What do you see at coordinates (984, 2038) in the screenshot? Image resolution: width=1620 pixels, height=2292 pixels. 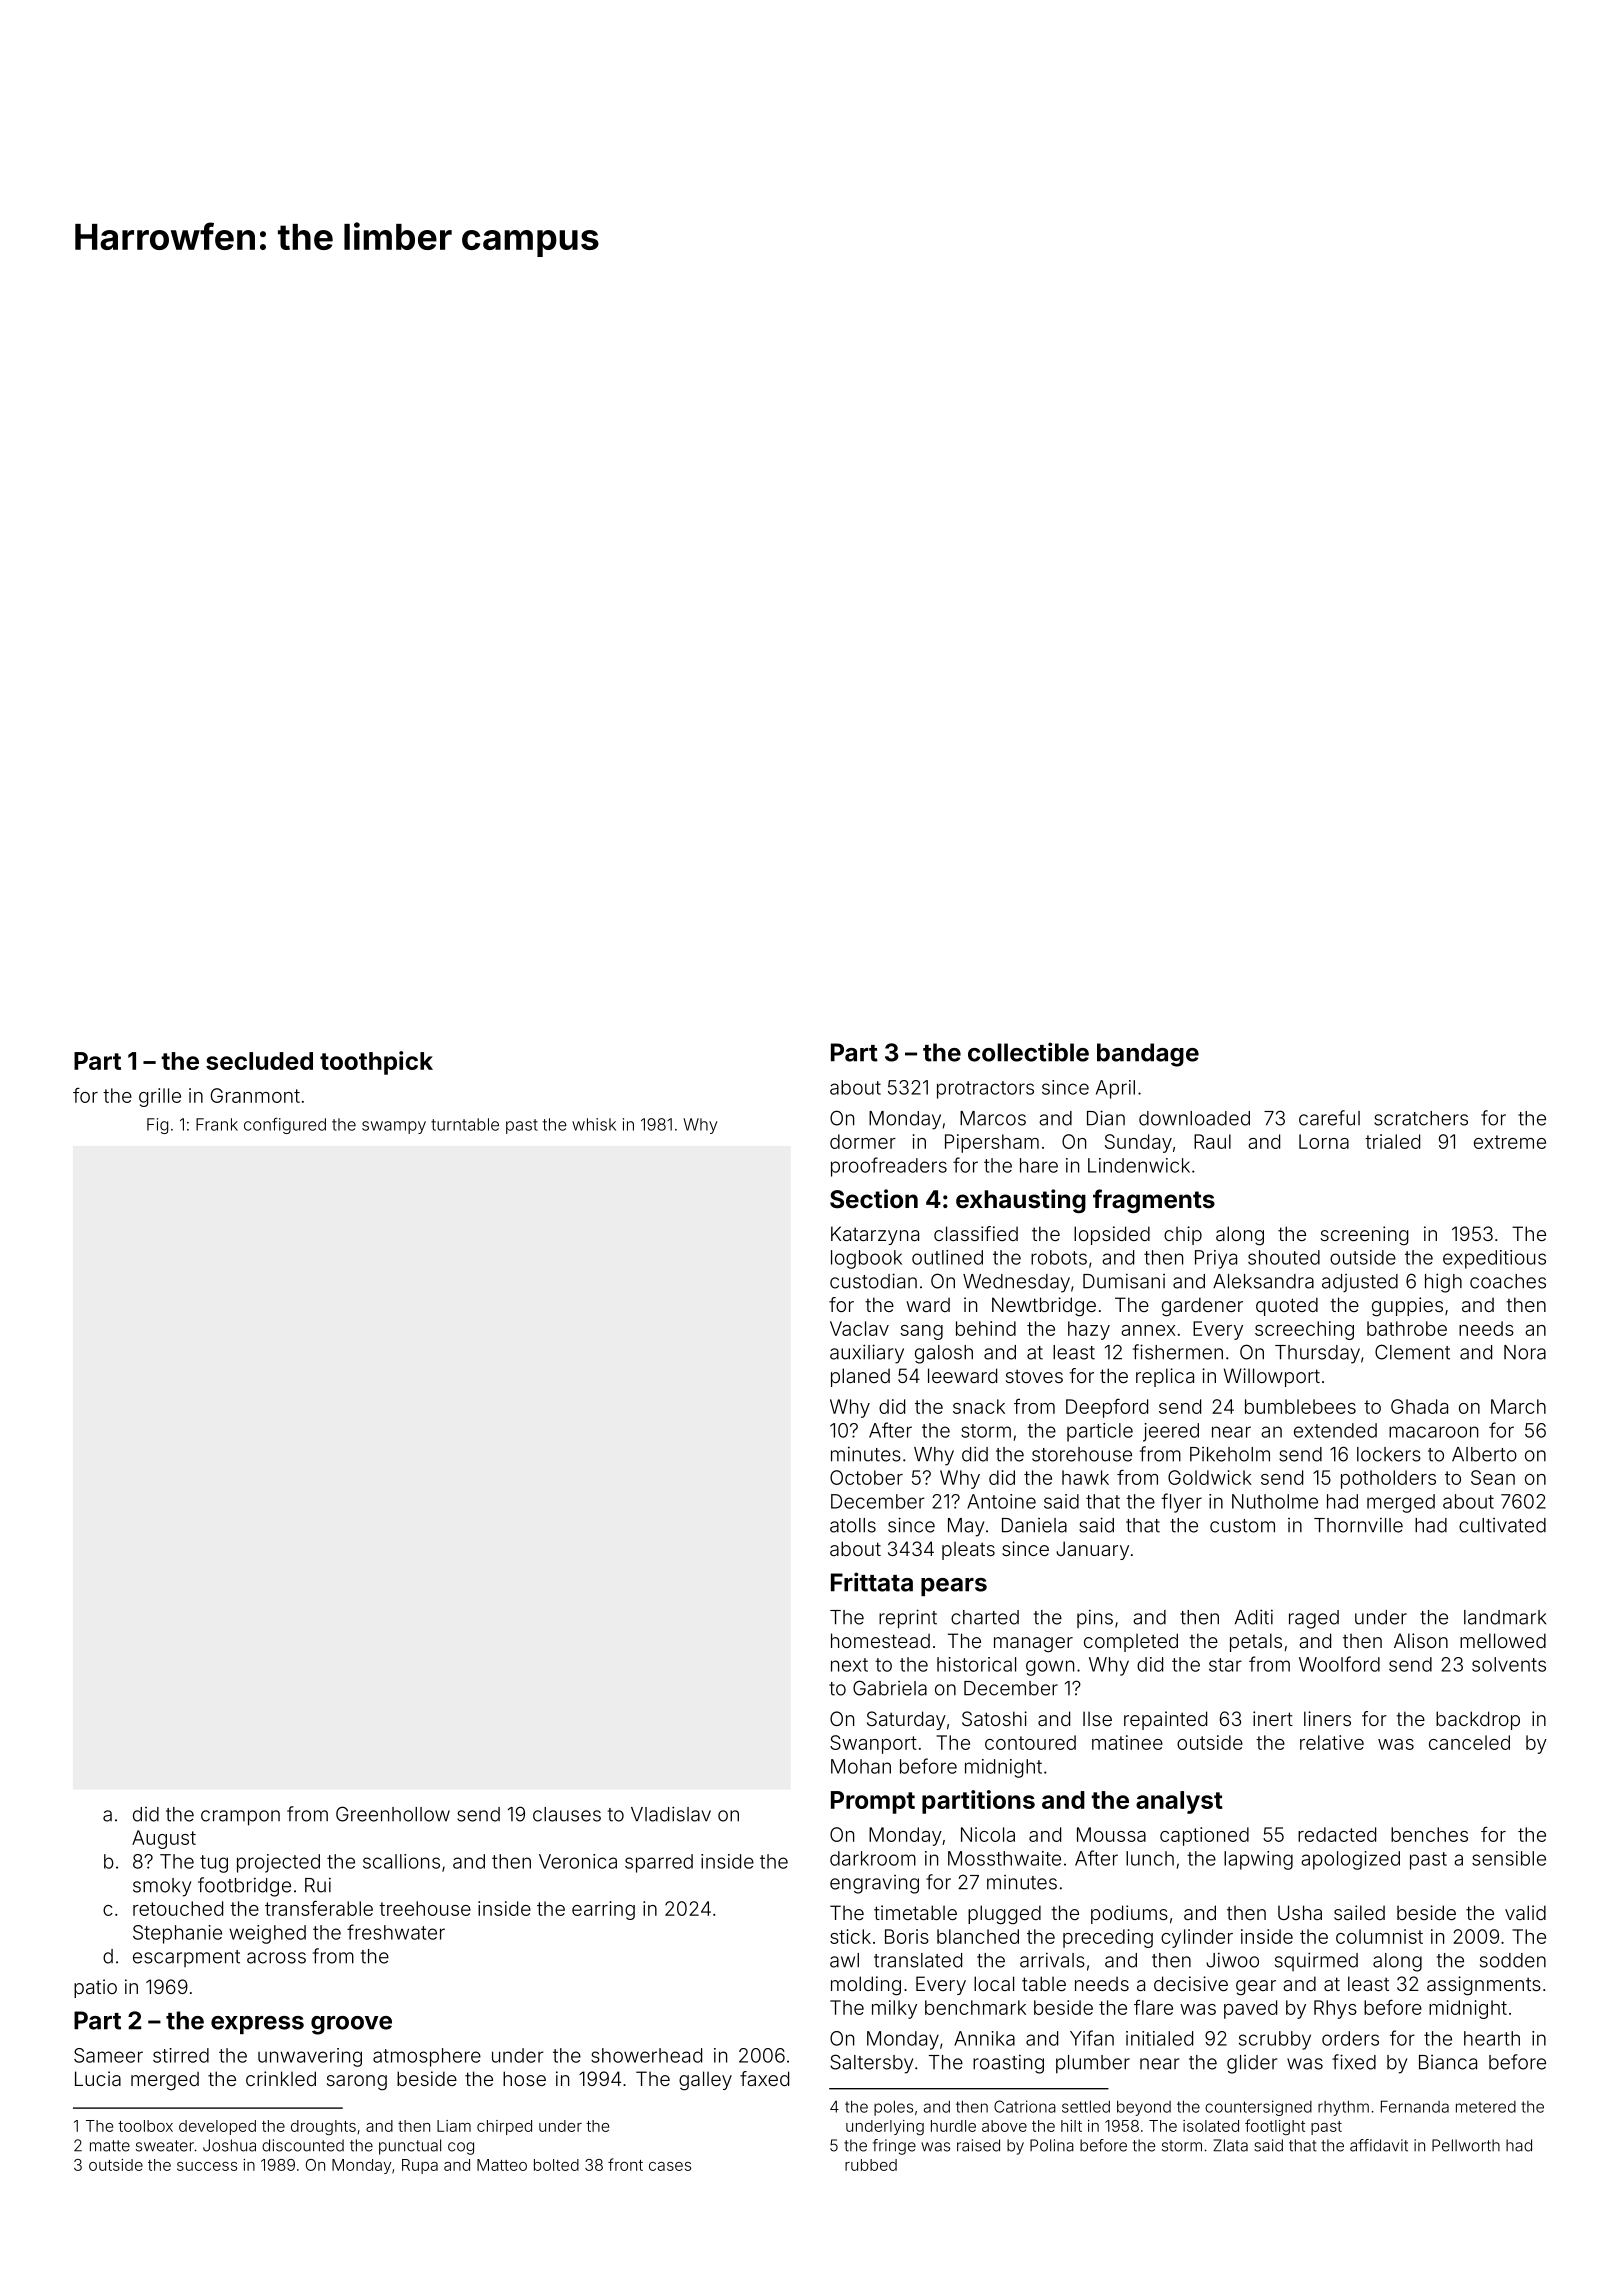 I see `Annika` at bounding box center [984, 2038].
